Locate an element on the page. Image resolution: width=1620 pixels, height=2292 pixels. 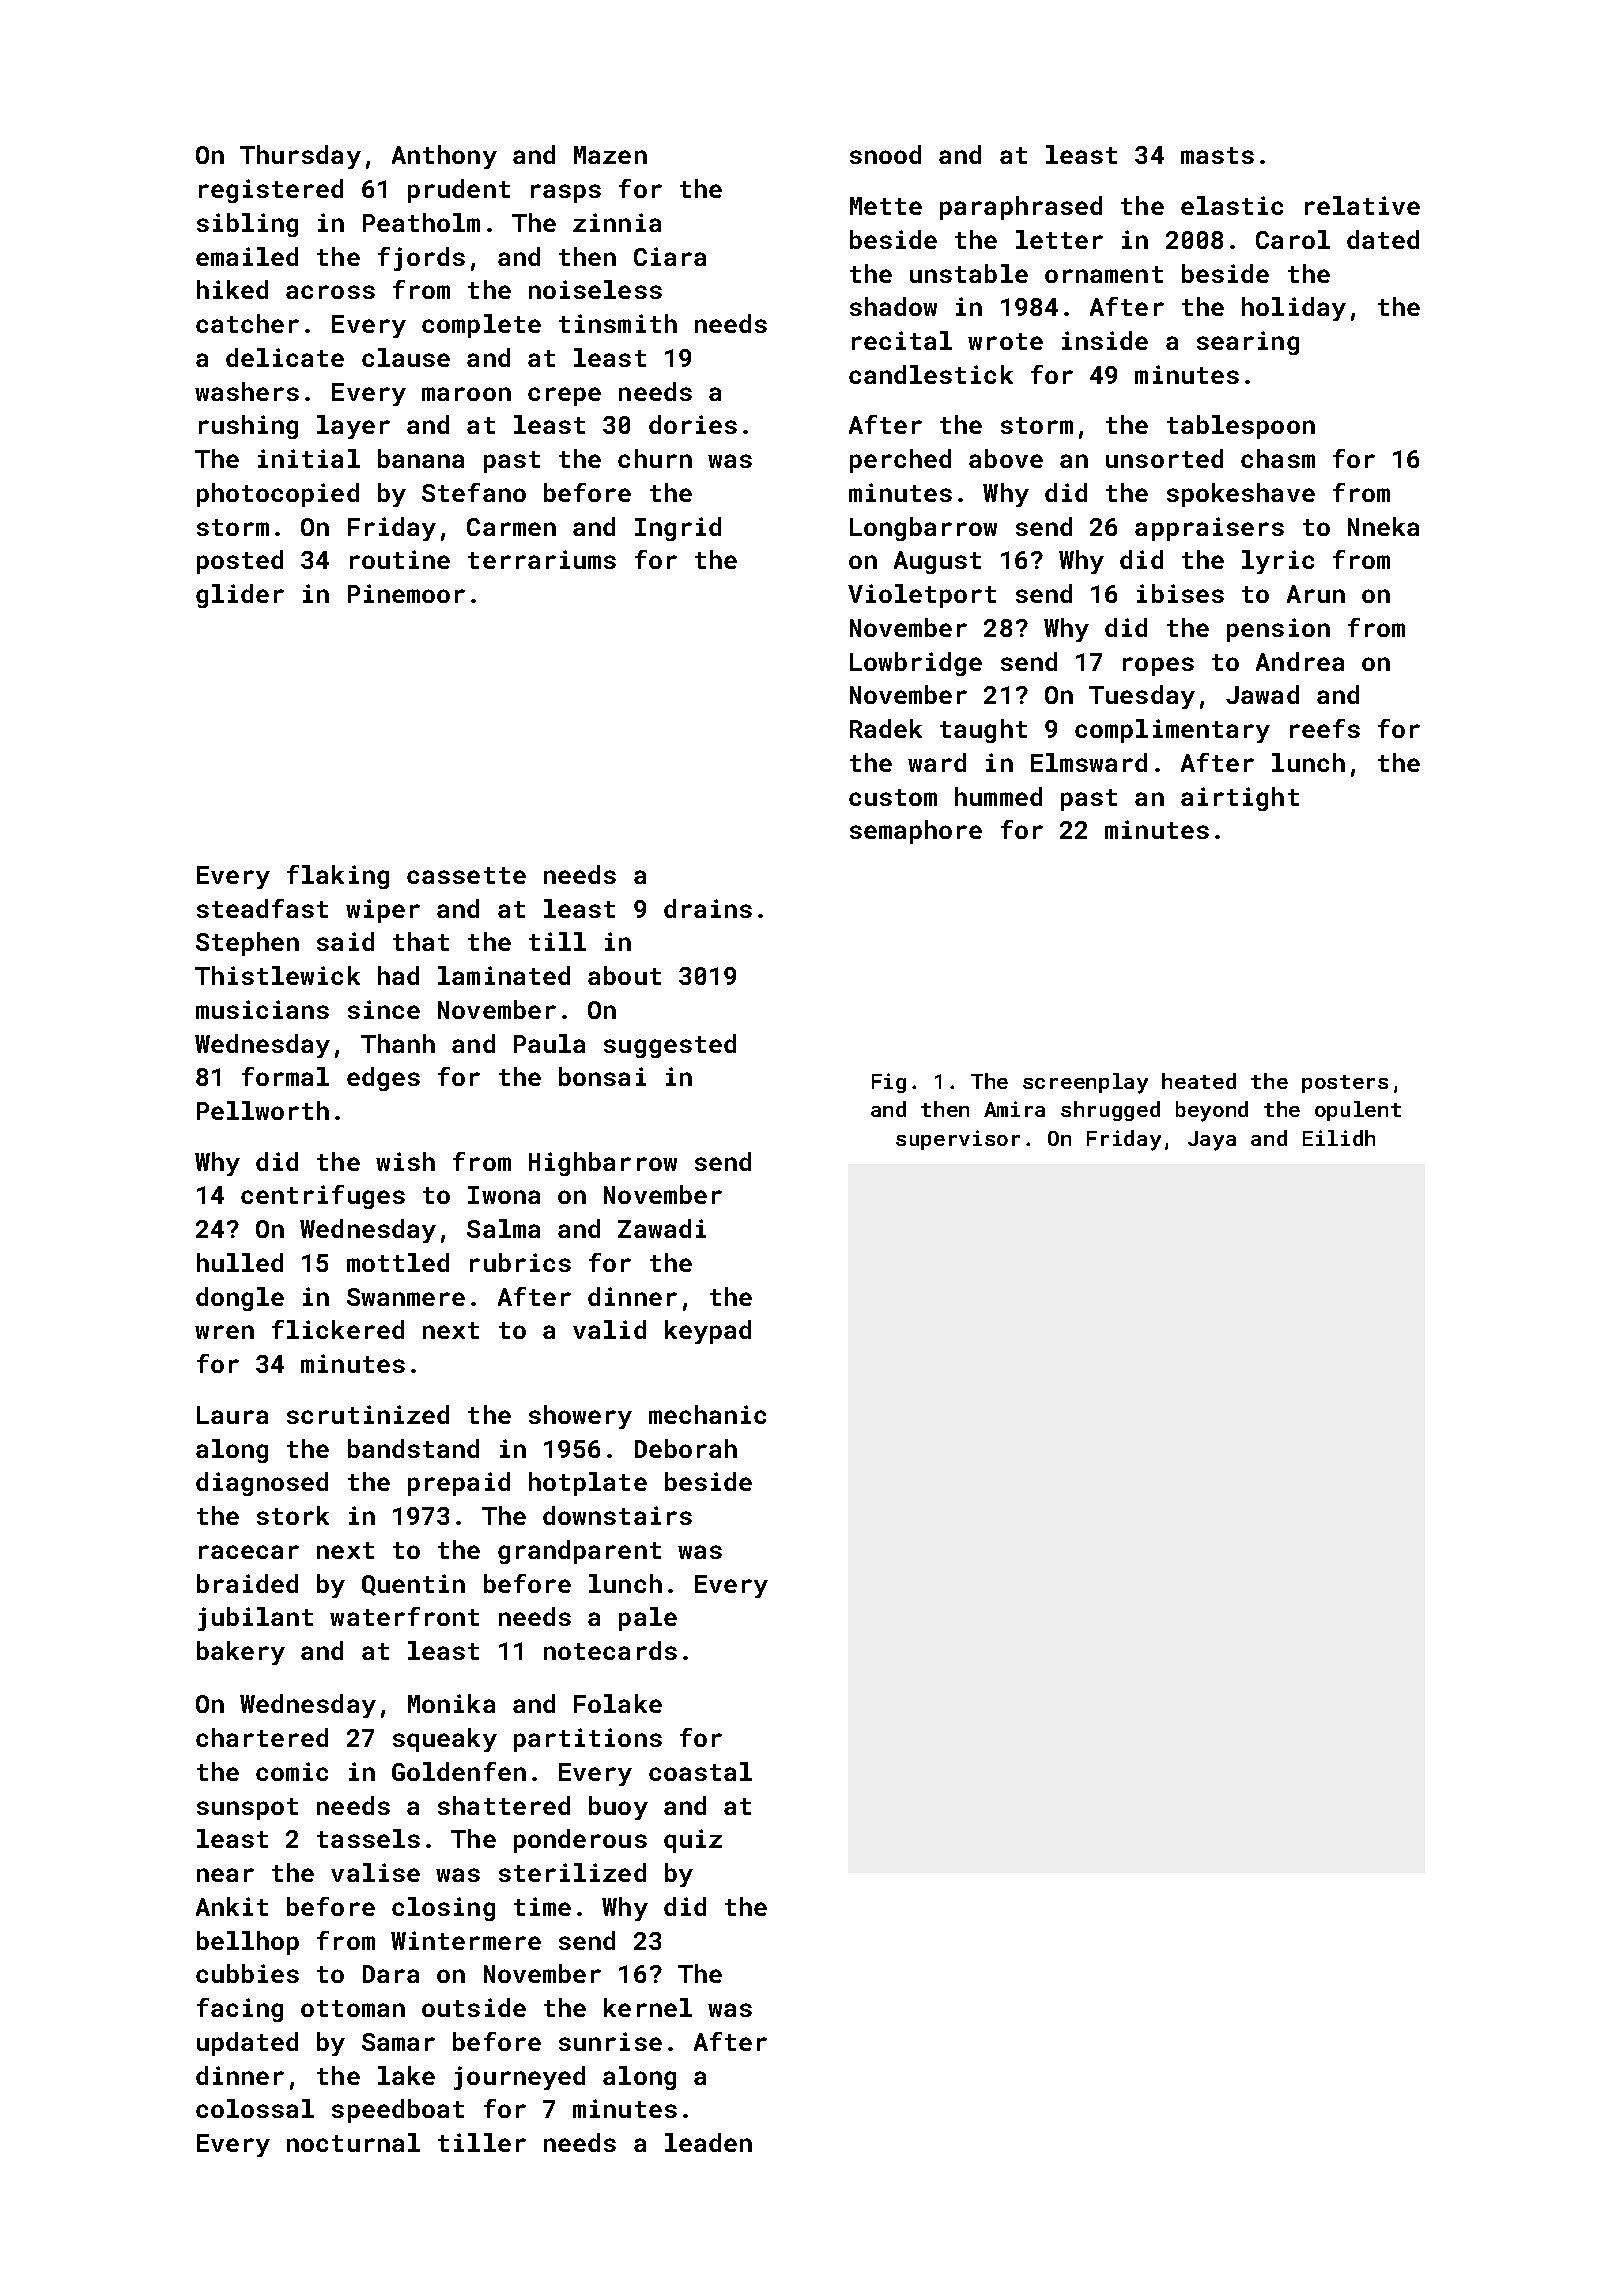
Mazen is located at coordinates (610, 155).
